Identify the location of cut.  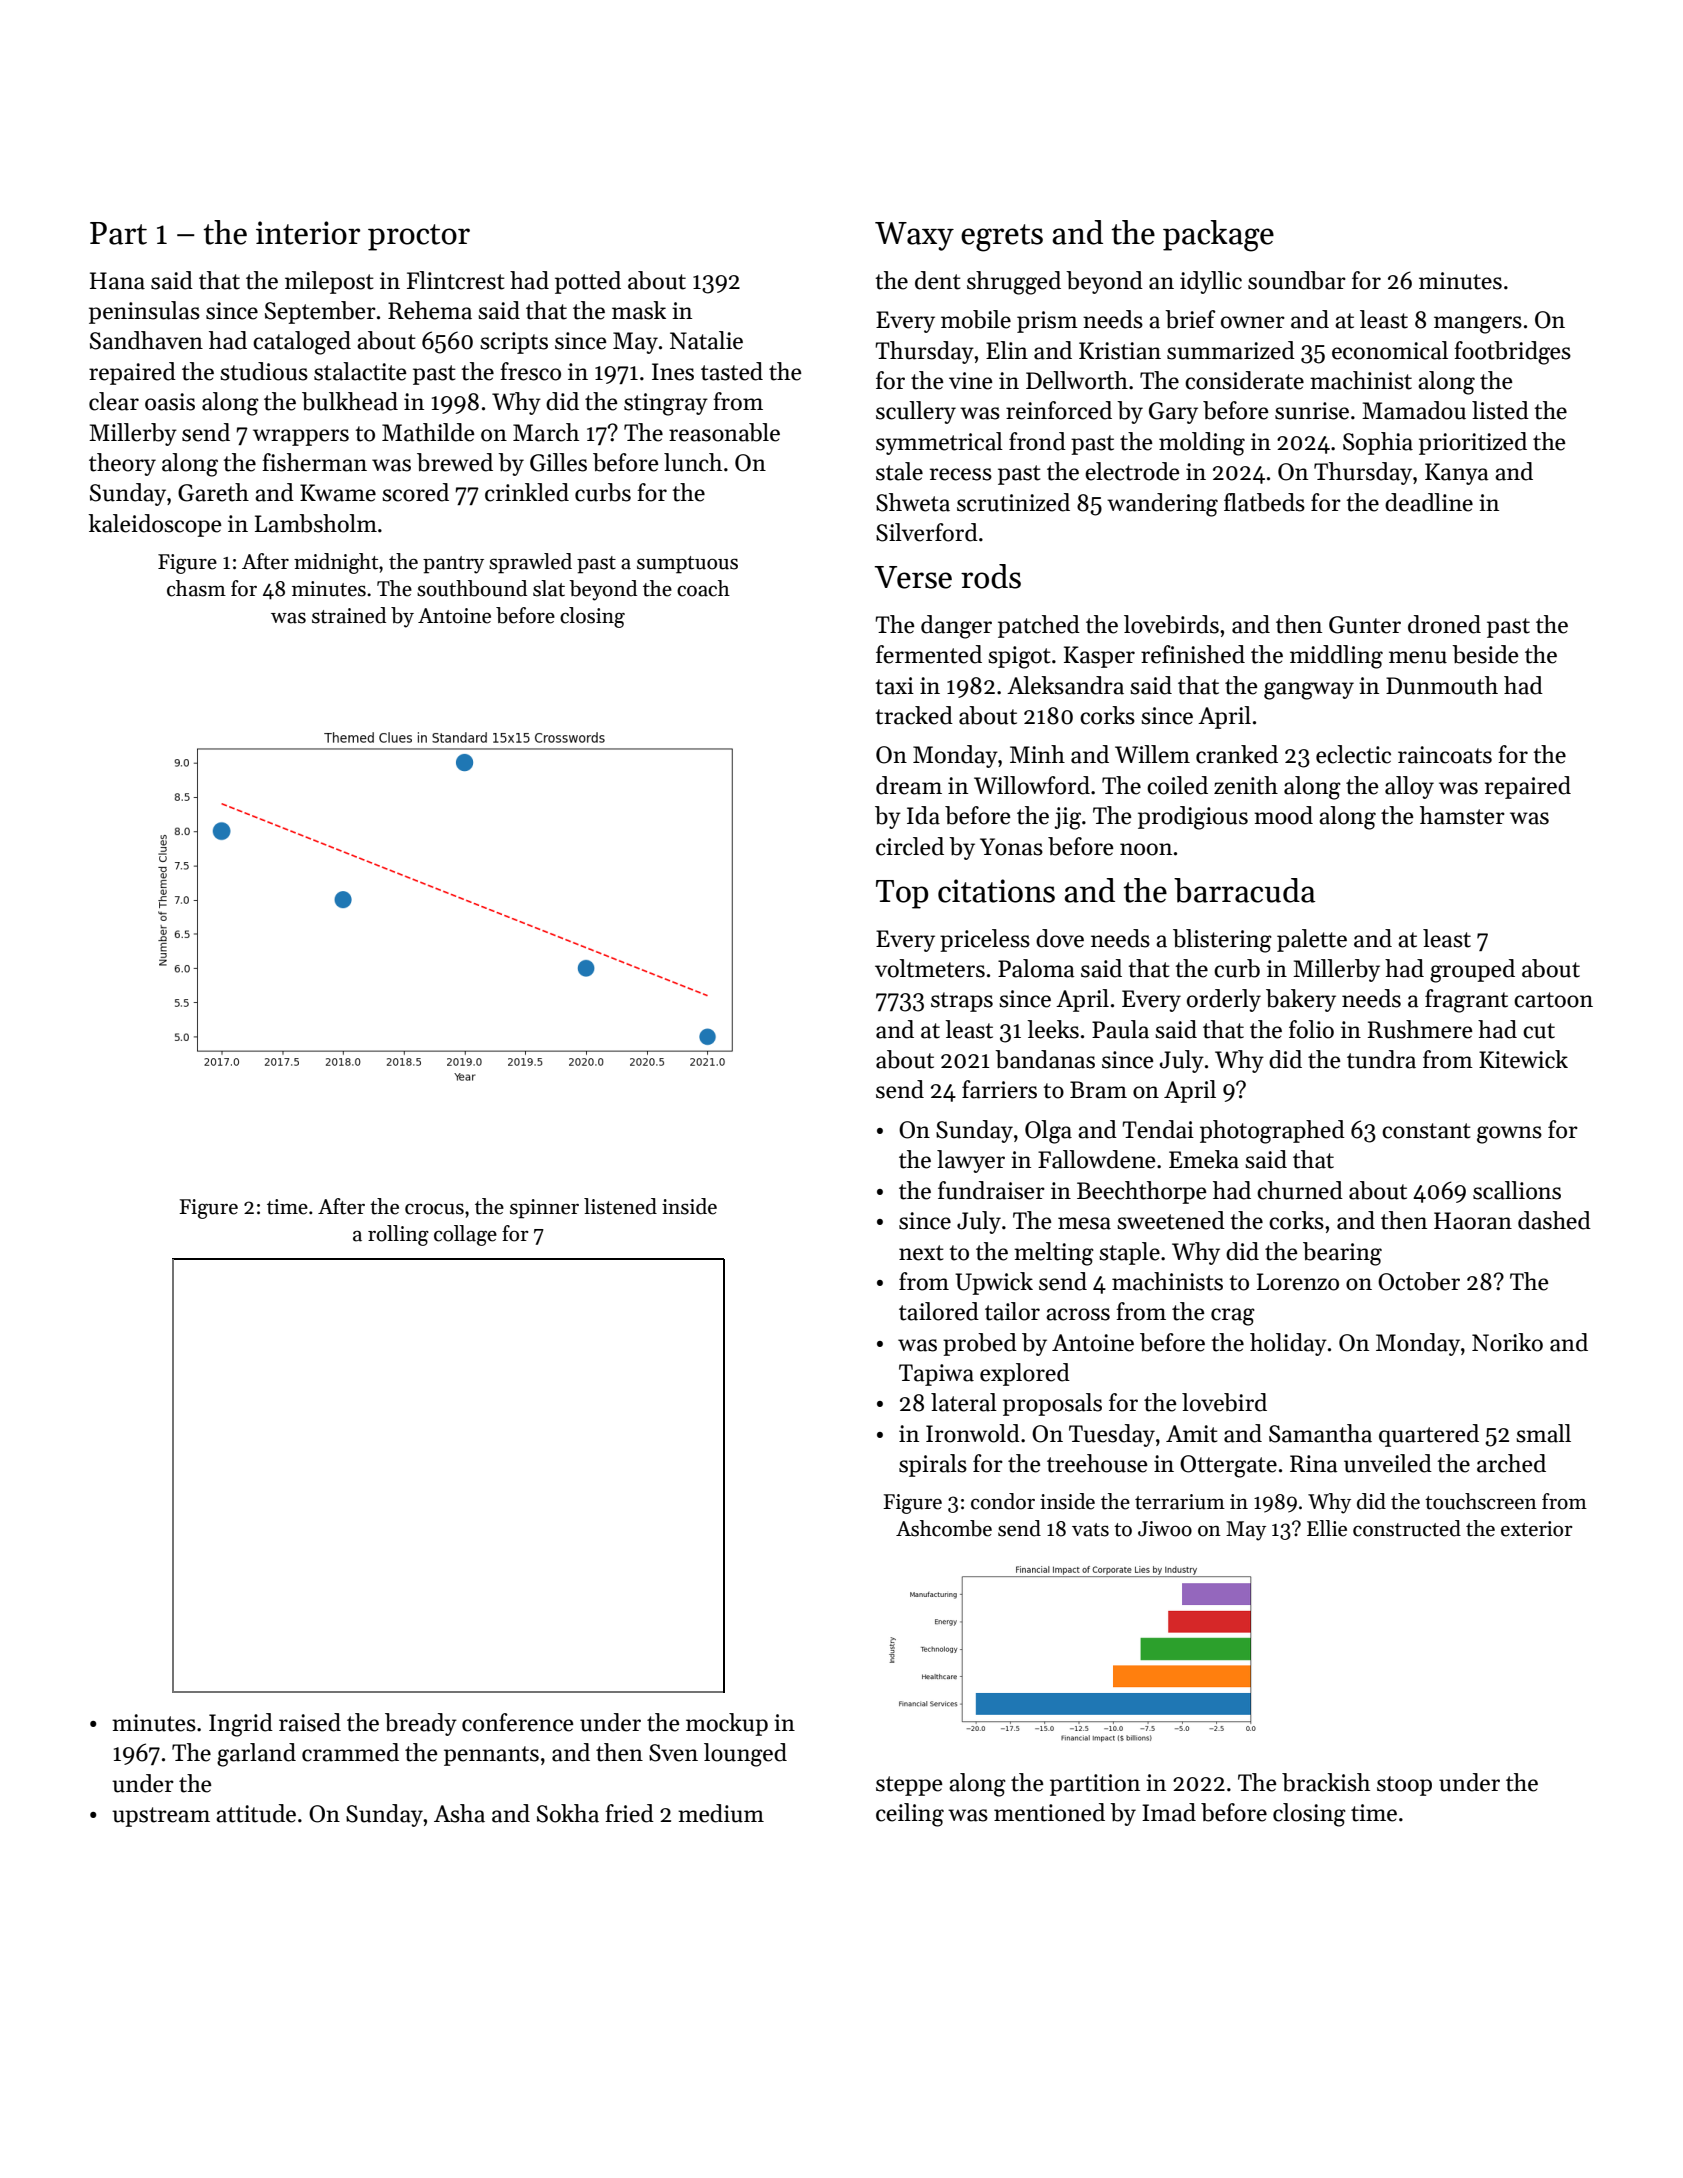
(1539, 1031).
